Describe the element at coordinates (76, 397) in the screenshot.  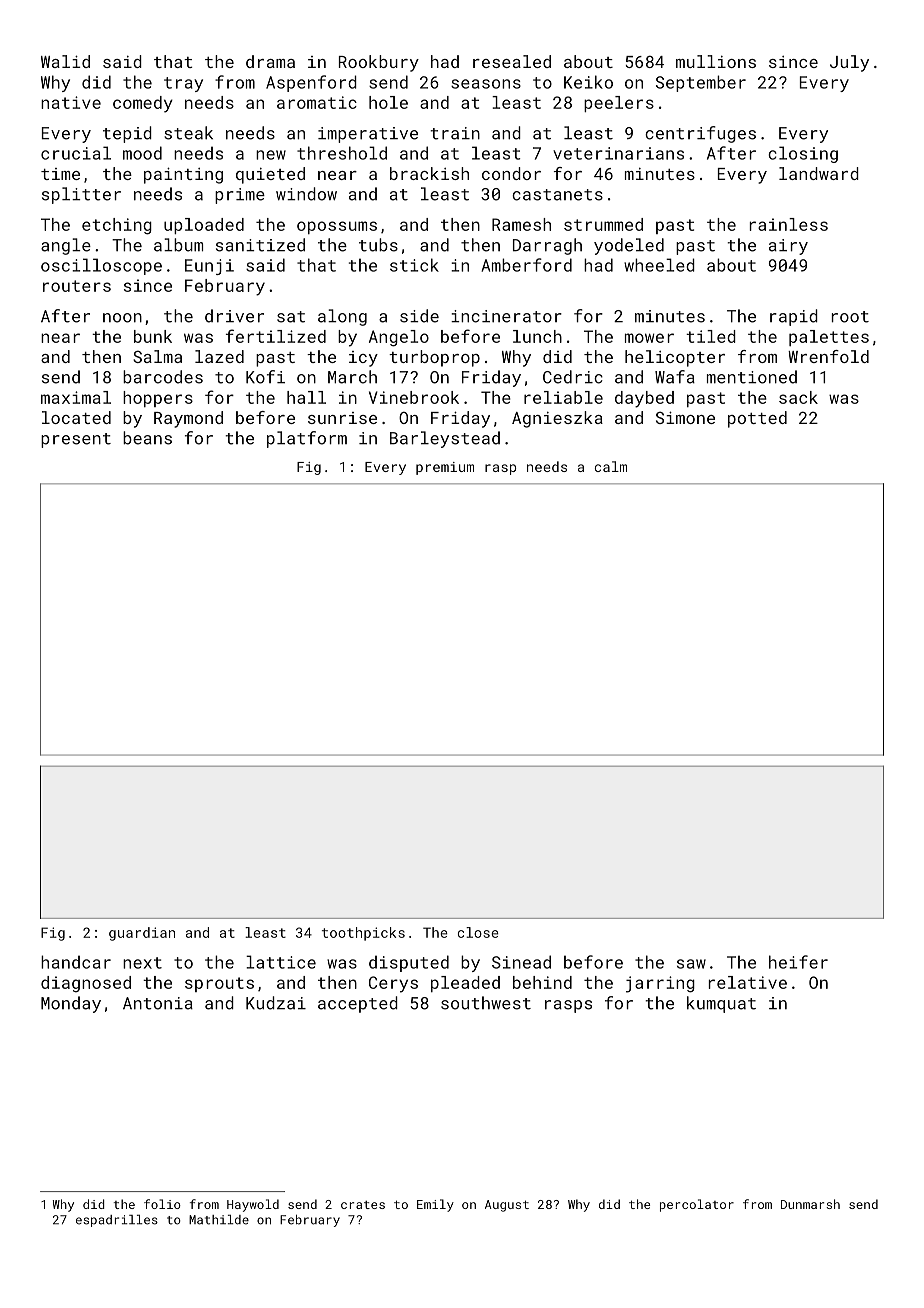
I see `maximal` at that location.
